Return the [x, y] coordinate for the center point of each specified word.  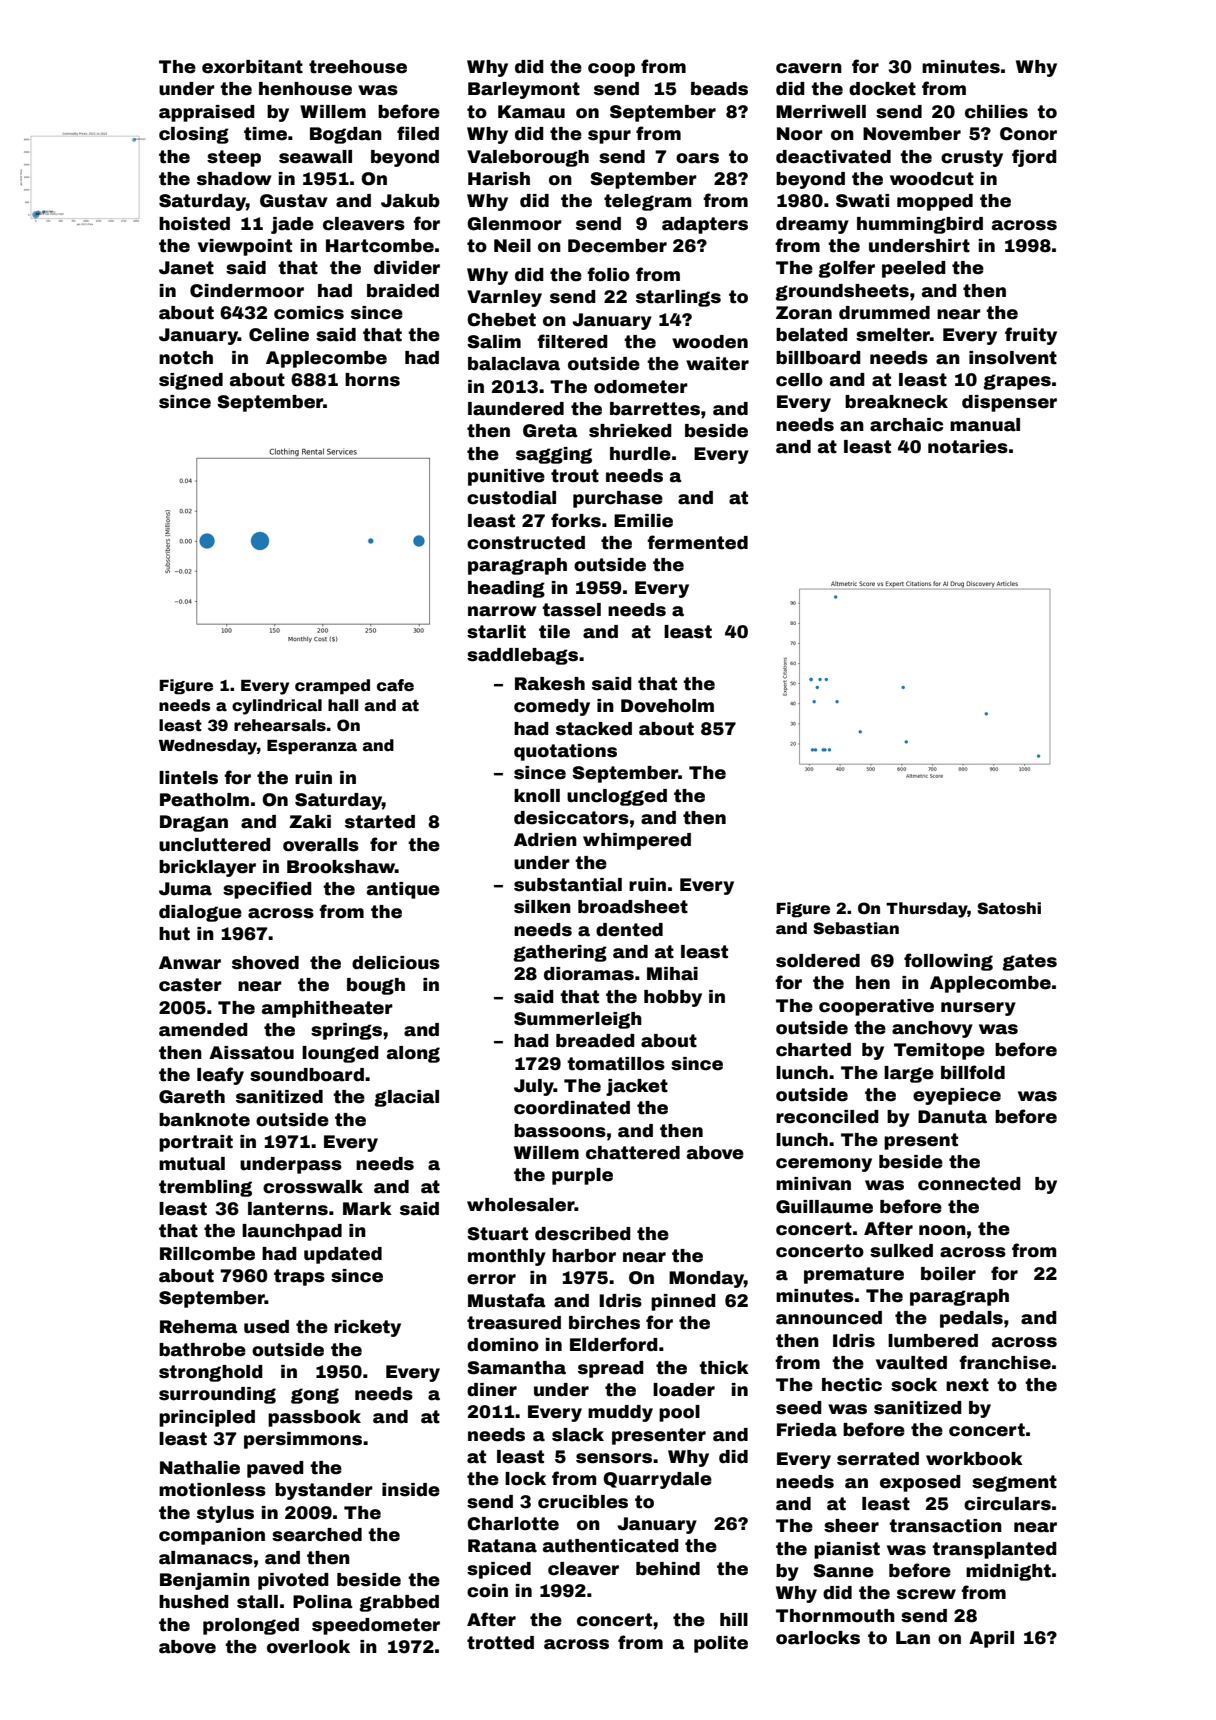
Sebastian [856, 928]
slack [578, 1435]
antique [403, 890]
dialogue [200, 913]
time [265, 134]
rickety [367, 1328]
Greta [550, 431]
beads [719, 89]
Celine [279, 335]
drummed [884, 313]
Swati [862, 201]
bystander [324, 1491]
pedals [971, 1319]
